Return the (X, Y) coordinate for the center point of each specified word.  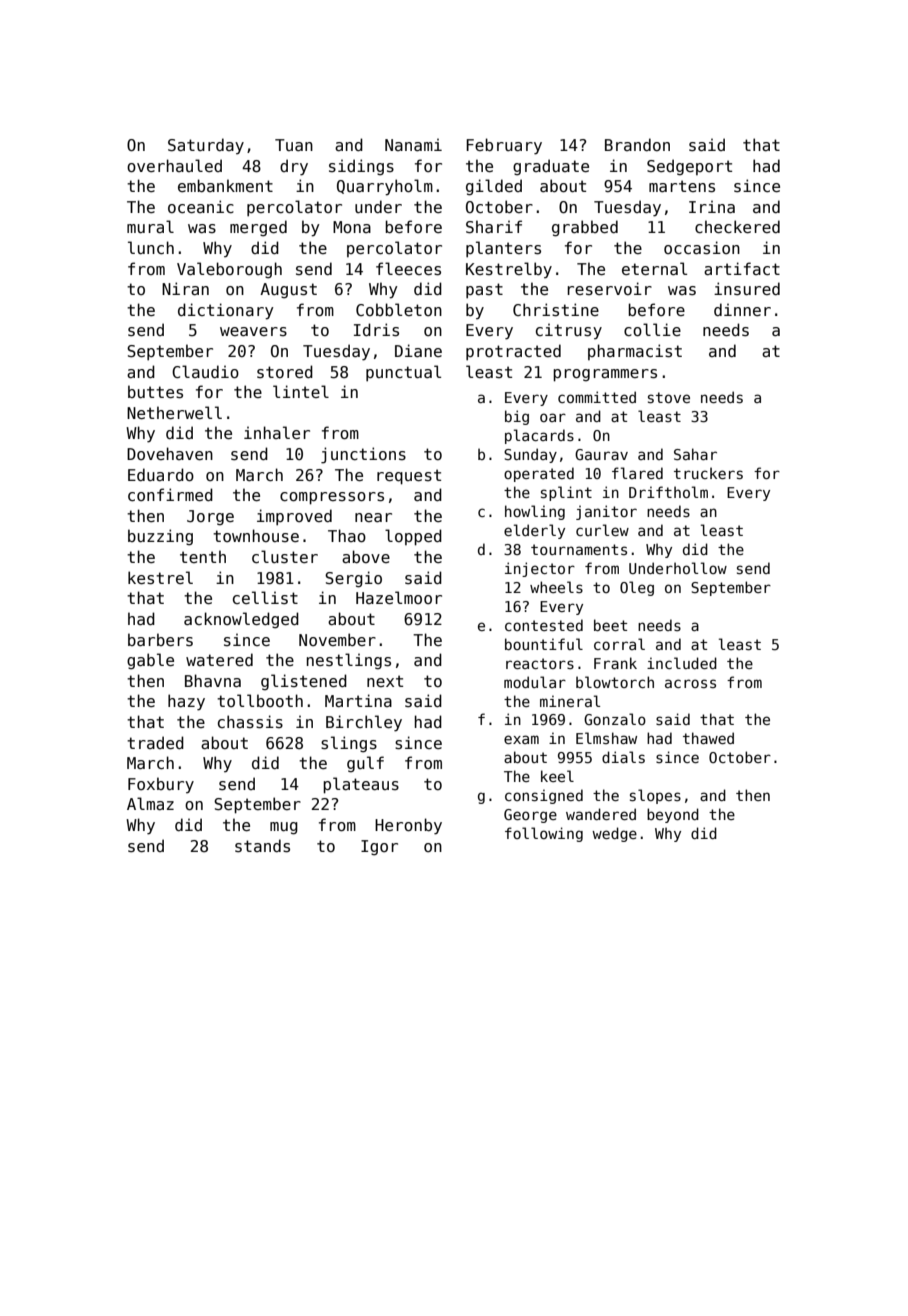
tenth (203, 556)
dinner (742, 309)
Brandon (637, 144)
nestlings (349, 661)
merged (258, 228)
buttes (155, 392)
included (682, 663)
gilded (494, 187)
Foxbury (161, 785)
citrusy (569, 331)
